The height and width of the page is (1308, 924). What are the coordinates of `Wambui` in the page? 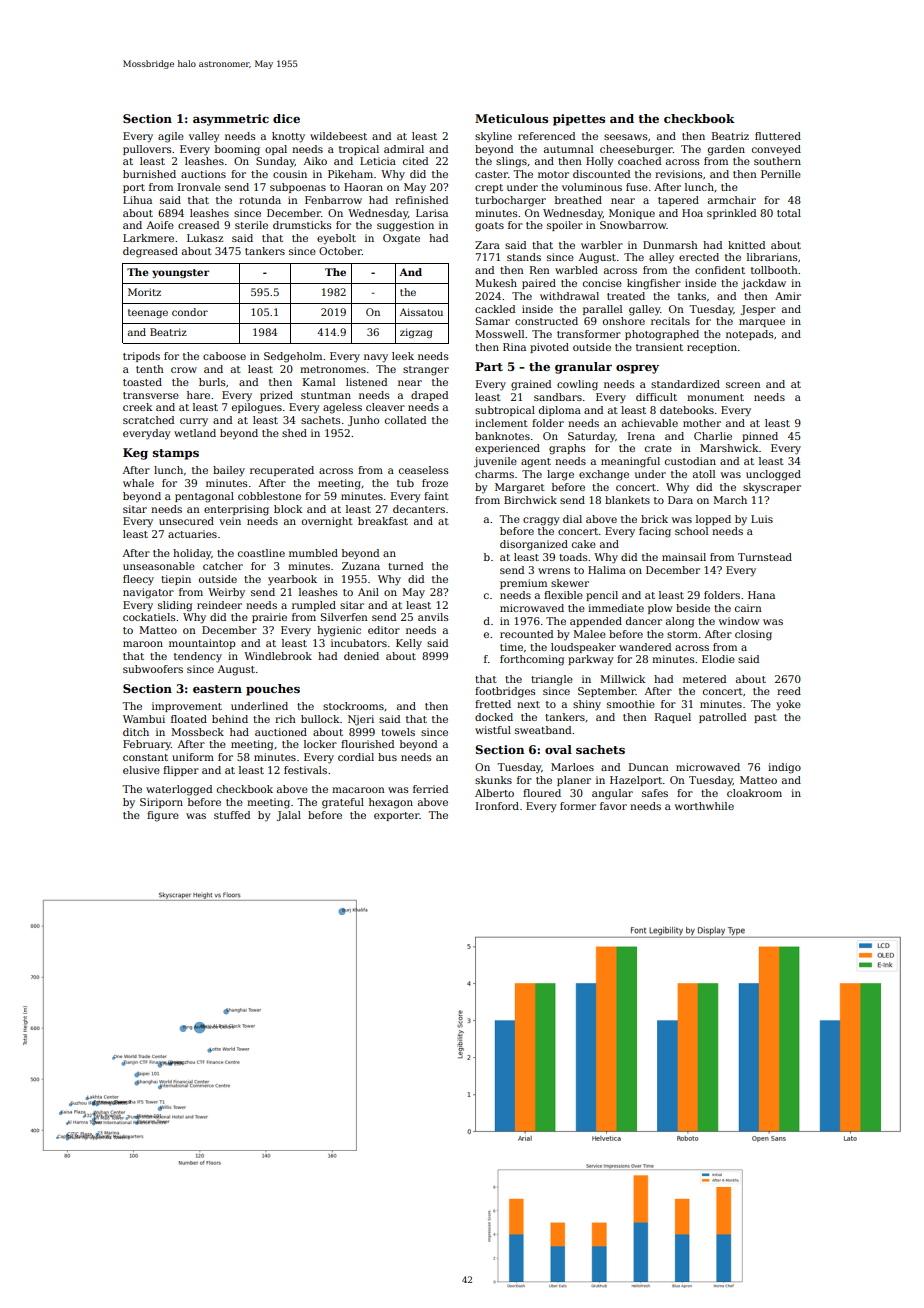 It's located at (144, 719).
